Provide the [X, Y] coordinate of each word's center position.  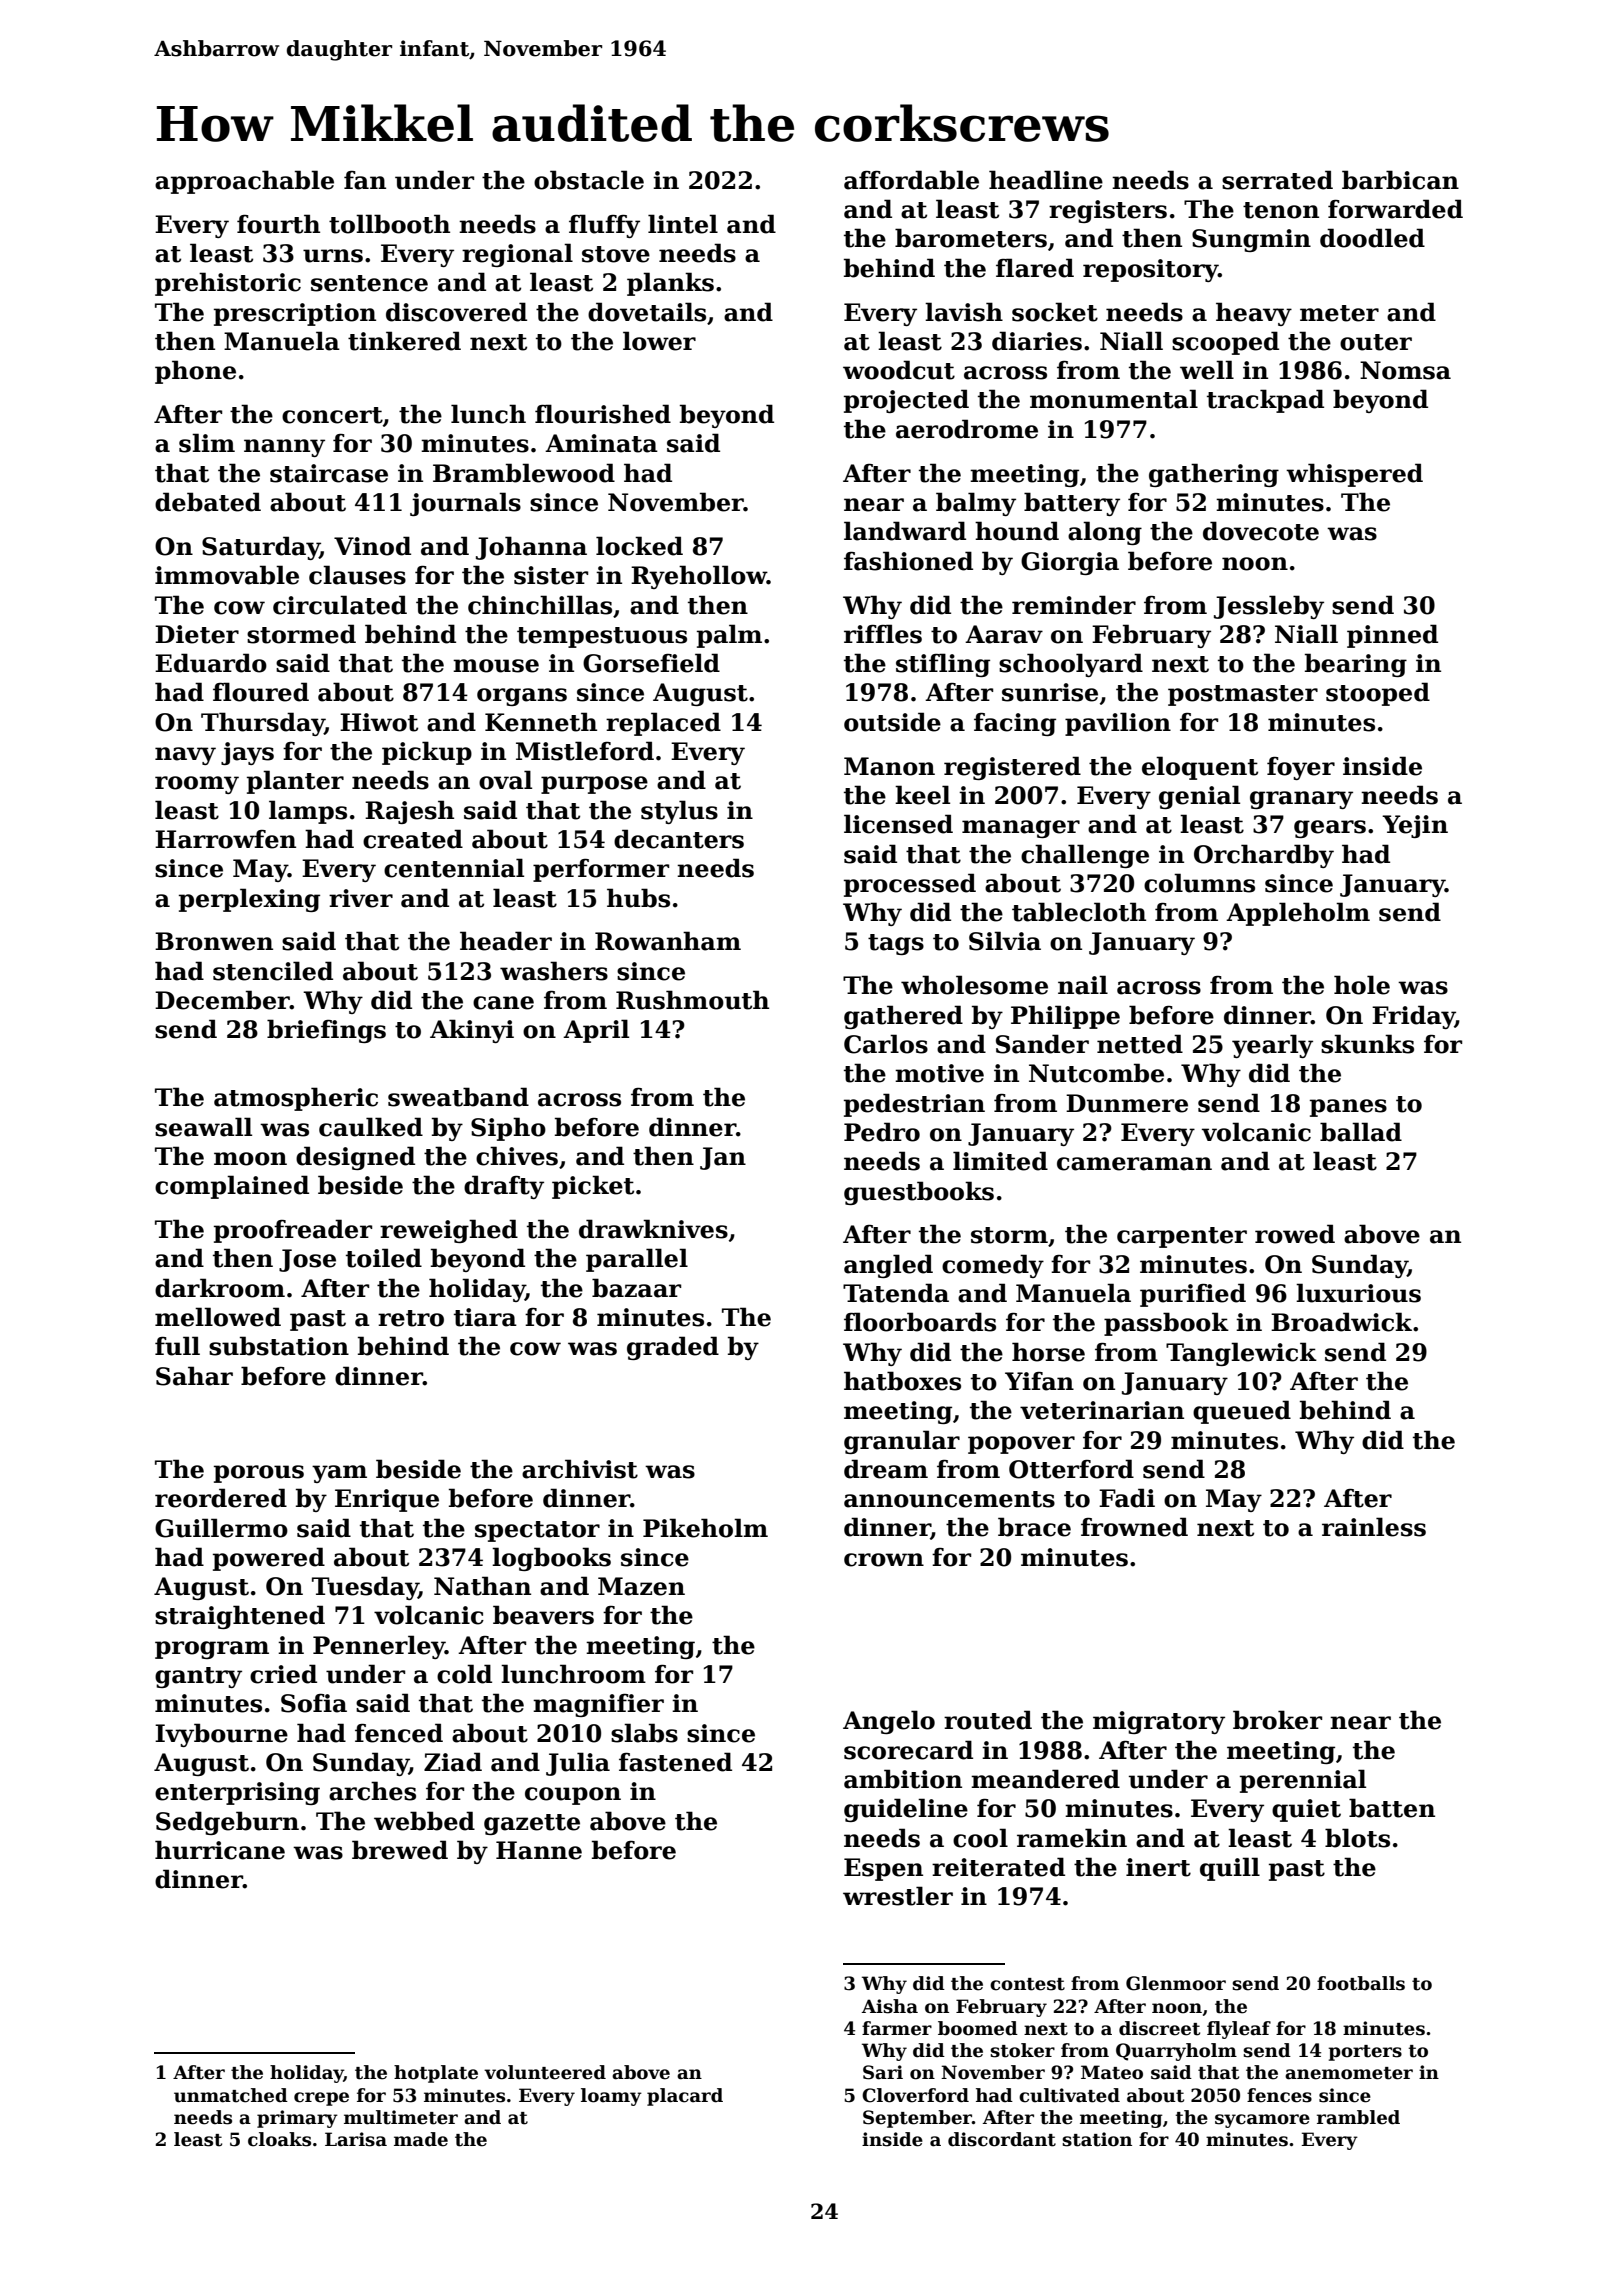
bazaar [636, 1288]
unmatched [231, 2095]
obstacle [589, 180]
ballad [1361, 1132]
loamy [611, 2097]
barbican [1400, 180]
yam [339, 1474]
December [222, 1000]
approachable [244, 182]
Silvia [1005, 941]
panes [1348, 1108]
